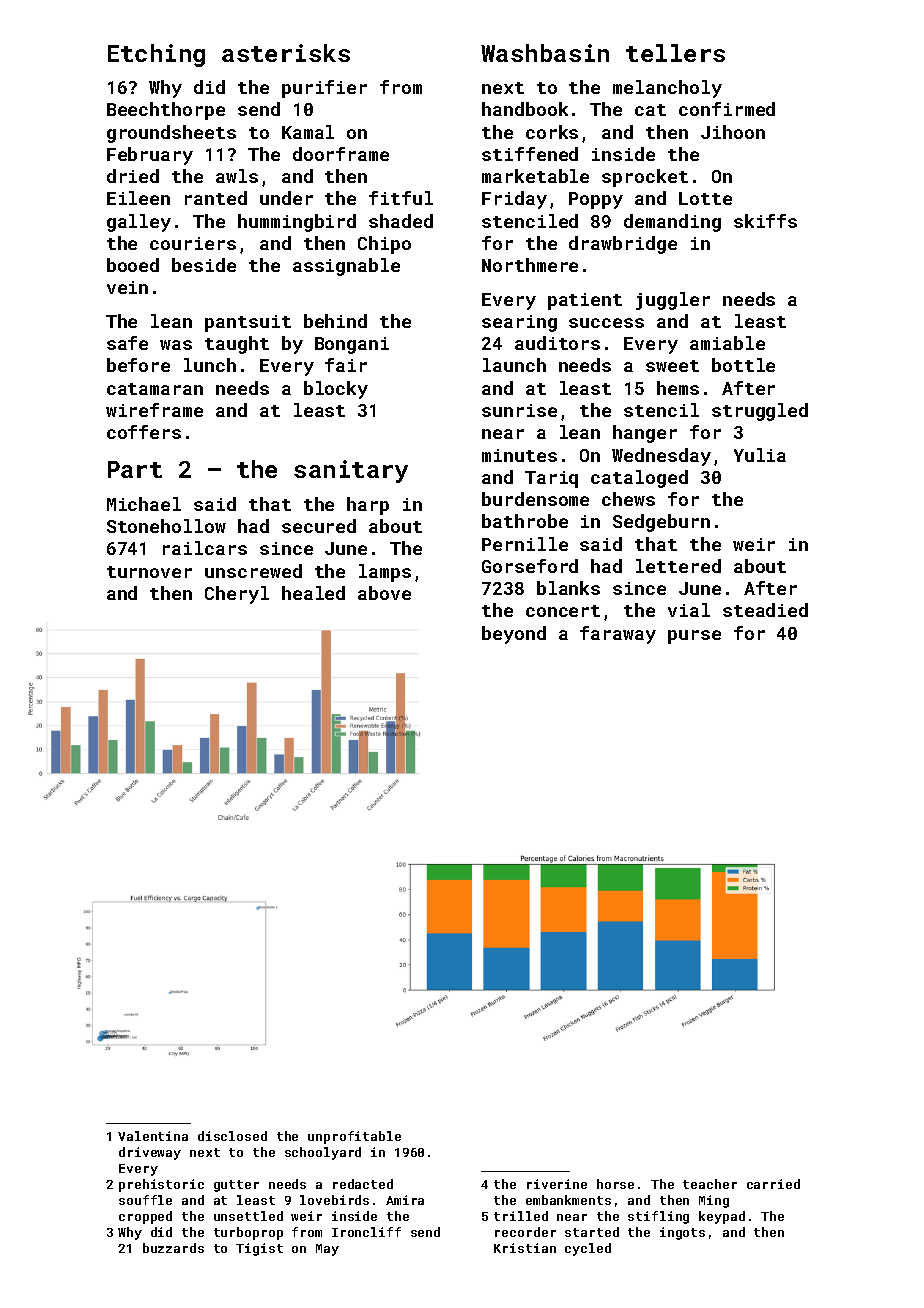 The image size is (924, 1308). What do you see at coordinates (694, 637) in the screenshot?
I see `purse` at bounding box center [694, 637].
